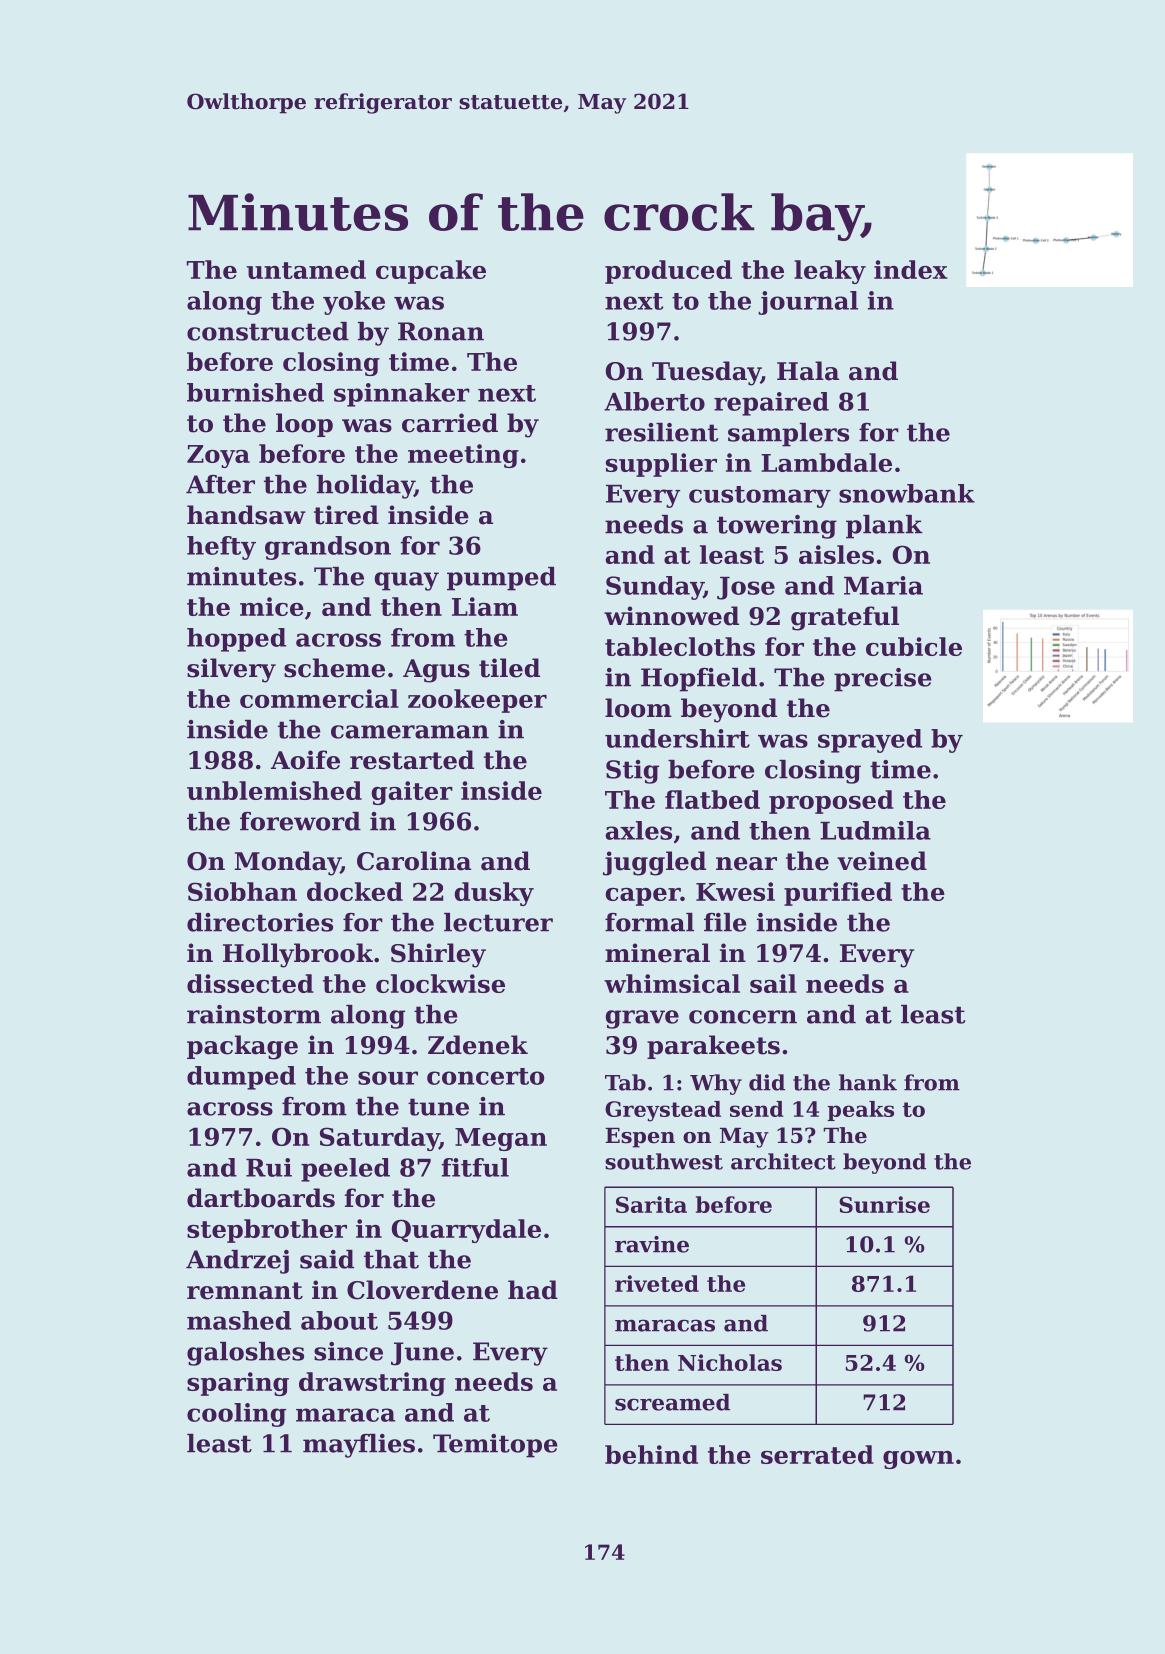 The width and height of the screenshot is (1165, 1654). I want to click on rainstorm, so click(254, 1014).
